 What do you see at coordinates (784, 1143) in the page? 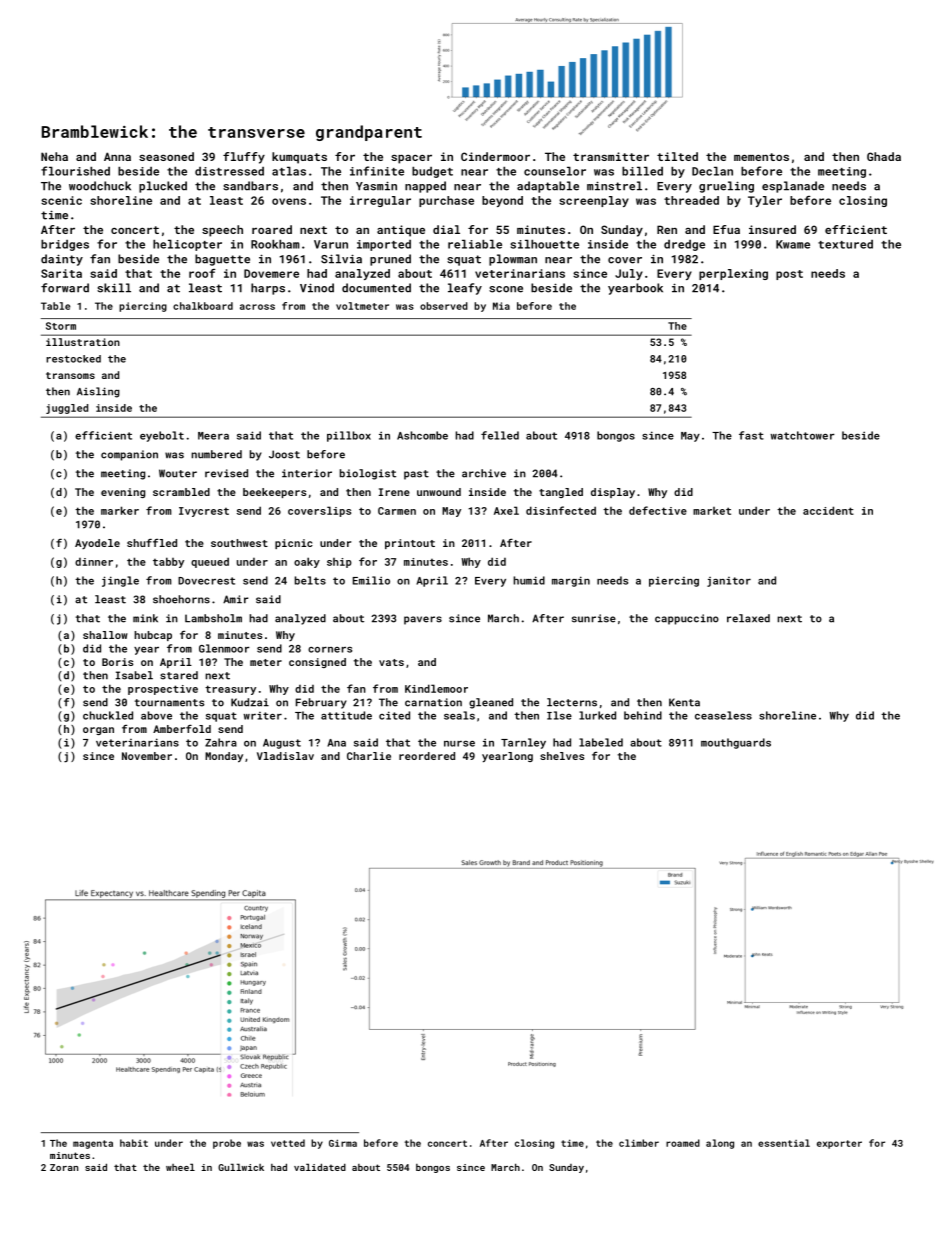
I see `essential` at bounding box center [784, 1143].
